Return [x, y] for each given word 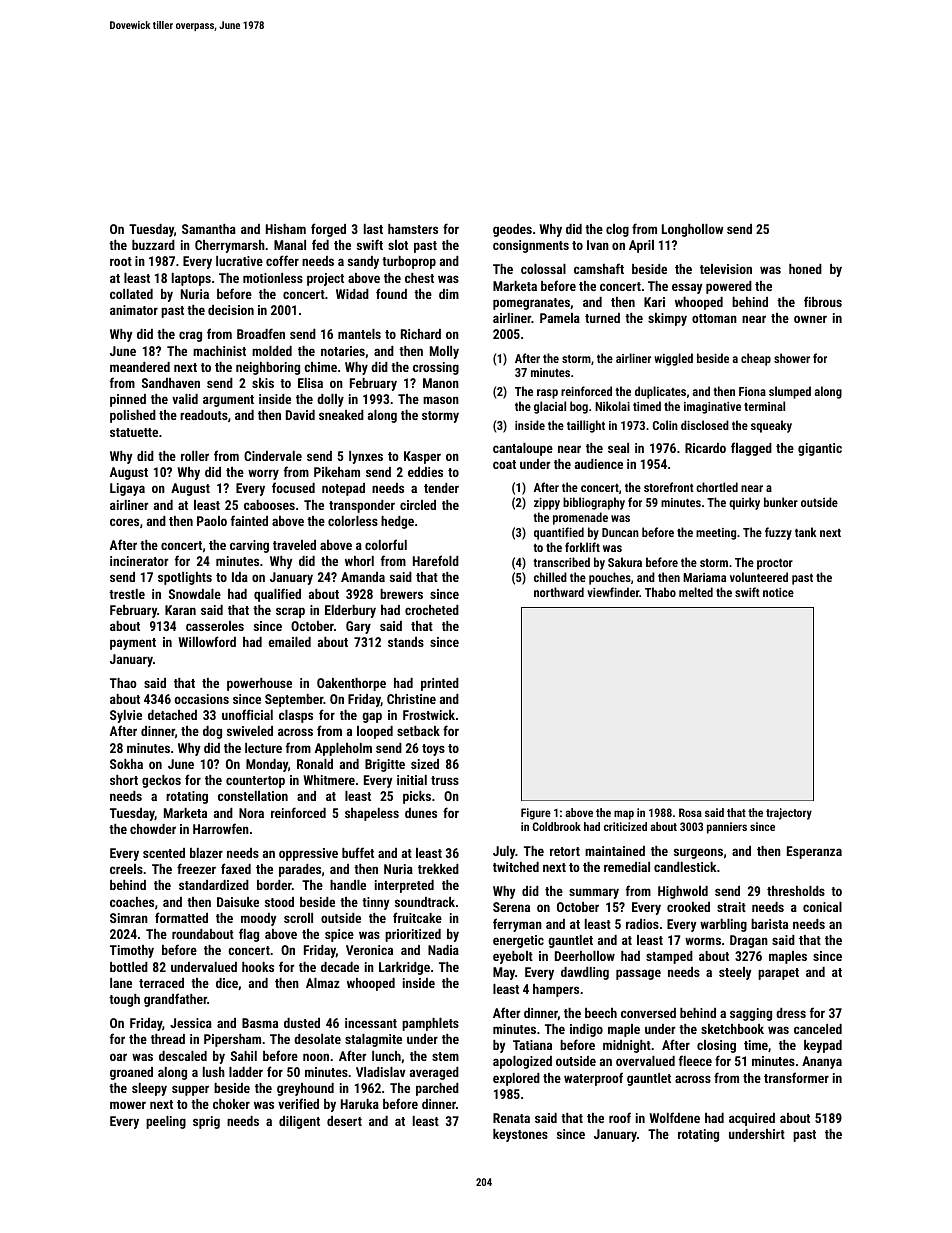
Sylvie [126, 716]
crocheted [432, 610]
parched [437, 1089]
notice [778, 592]
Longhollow [692, 230]
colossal [543, 269]
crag [190, 336]
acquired [752, 1119]
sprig [206, 1122]
